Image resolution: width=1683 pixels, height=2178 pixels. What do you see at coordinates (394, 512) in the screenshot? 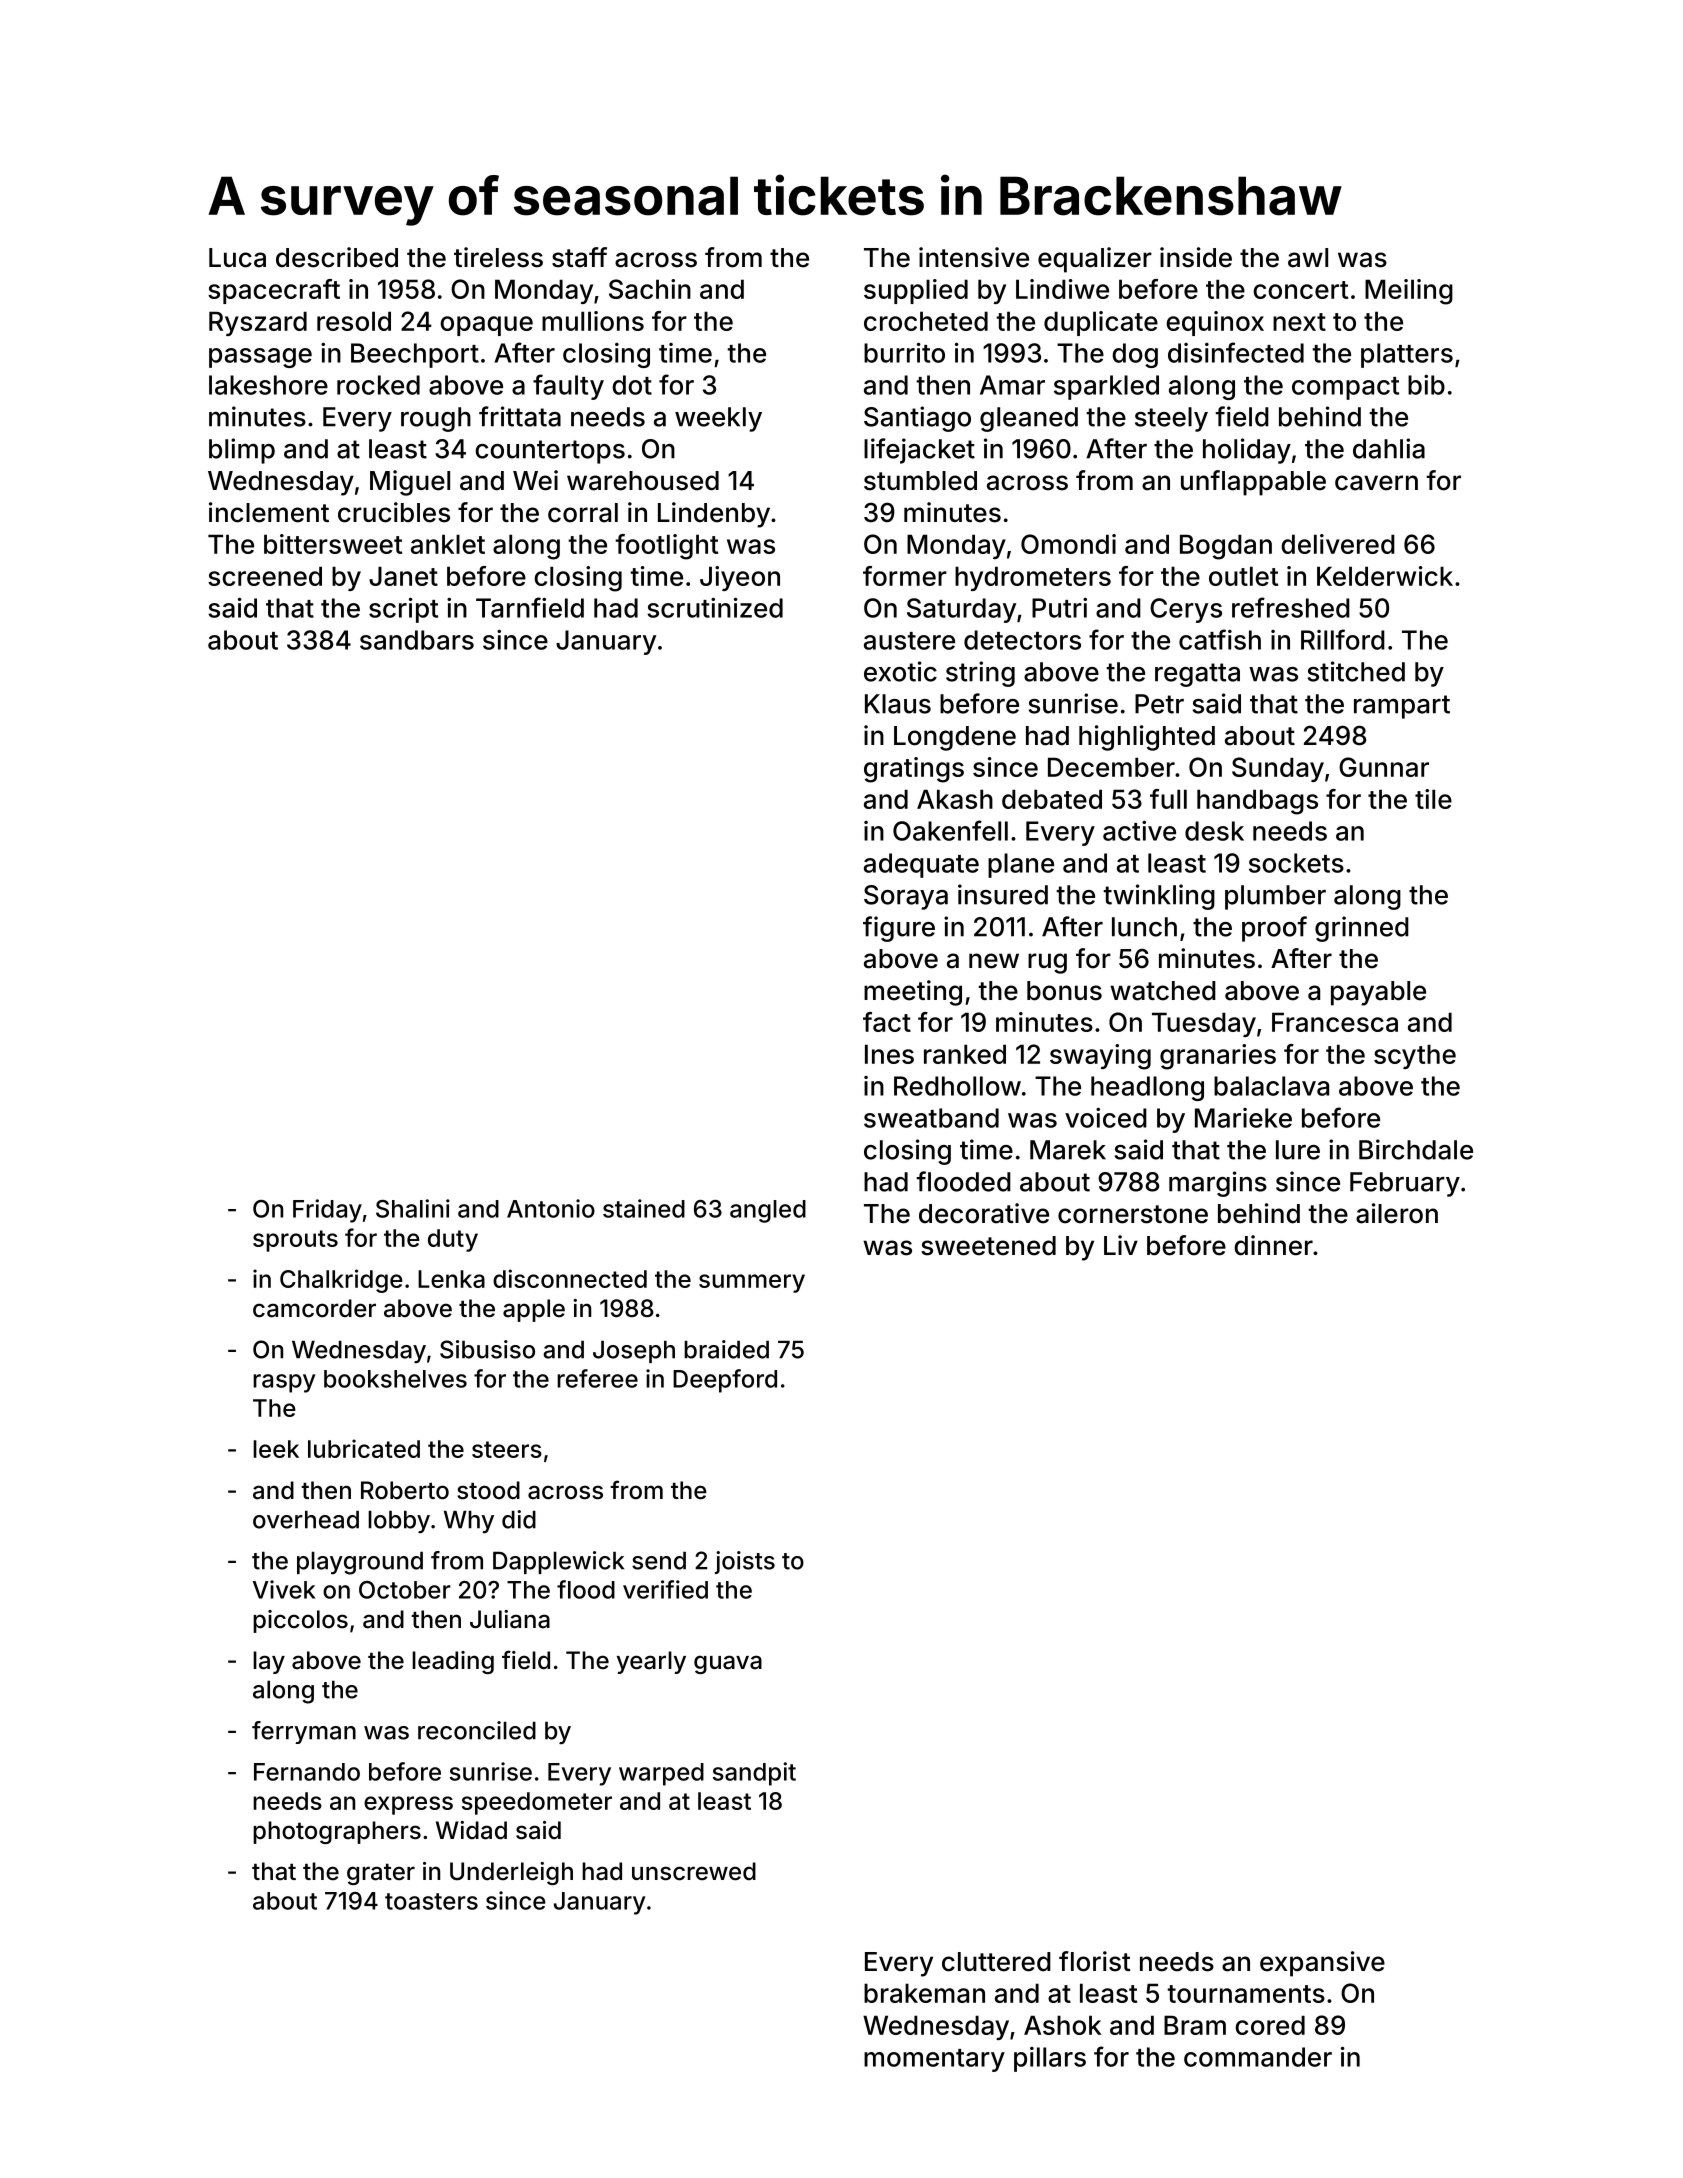
I see `crucibles` at bounding box center [394, 512].
